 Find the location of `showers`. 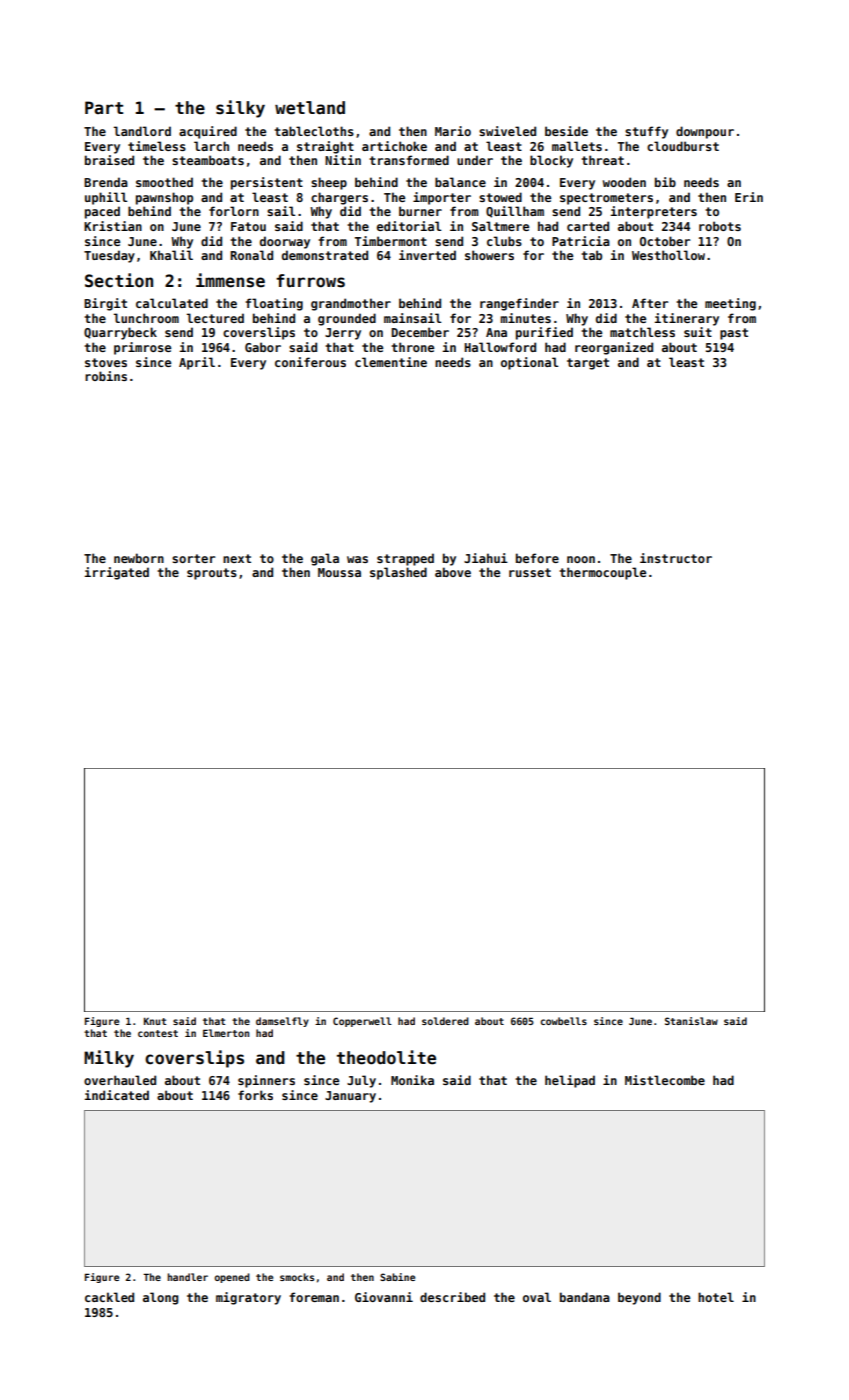

showers is located at coordinates (489, 255).
